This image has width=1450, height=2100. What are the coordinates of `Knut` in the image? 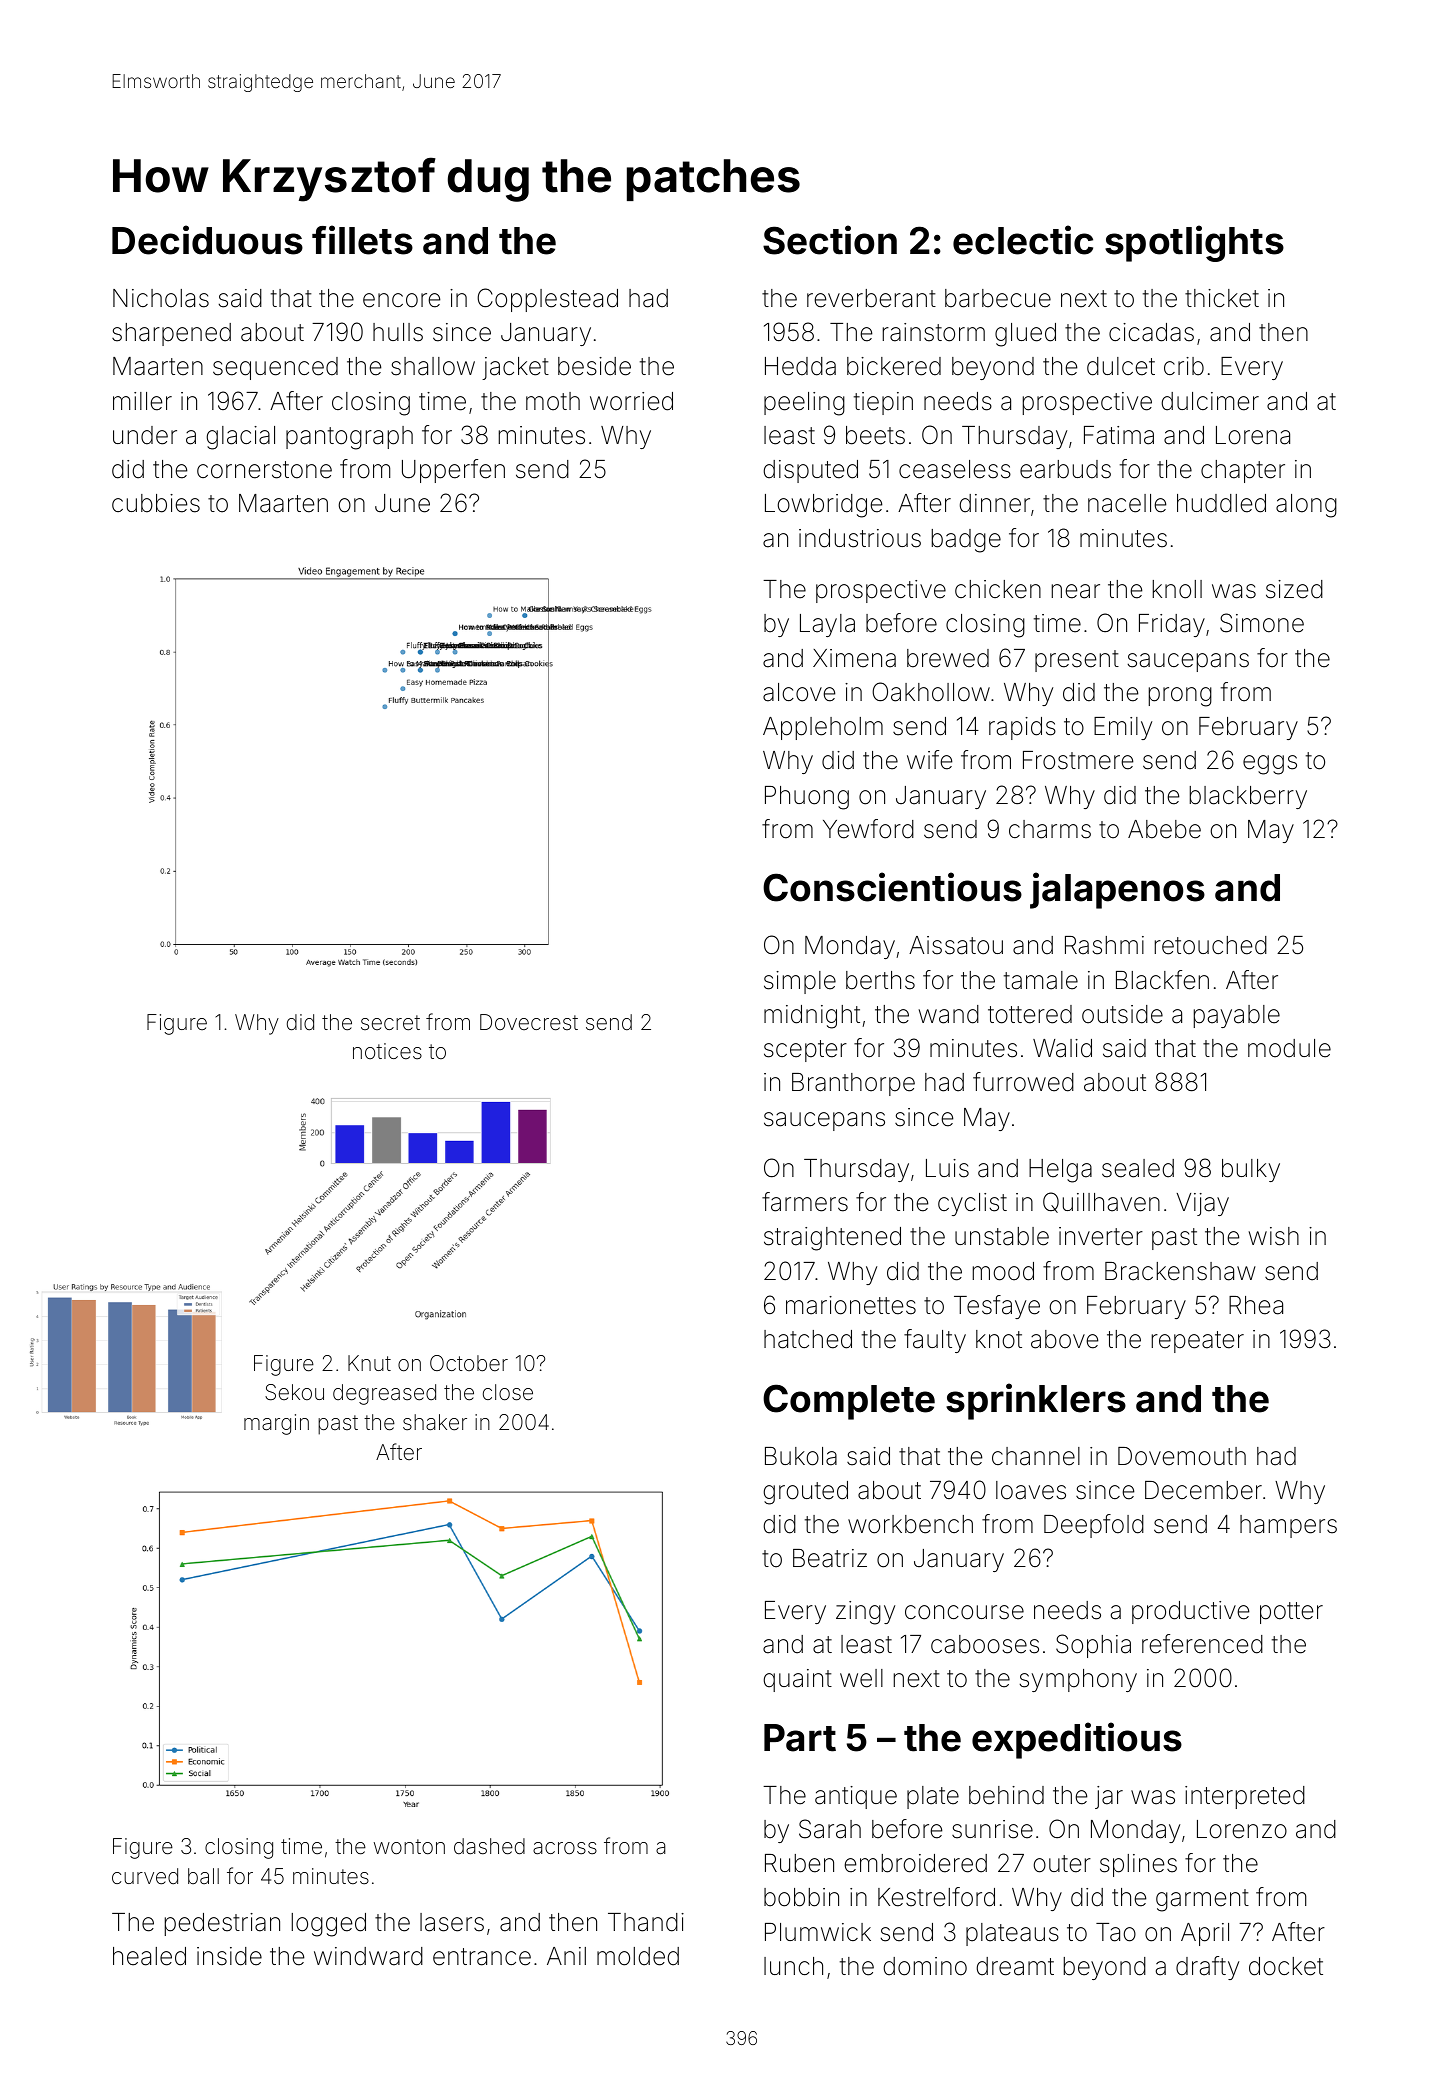 It's located at (369, 1363).
